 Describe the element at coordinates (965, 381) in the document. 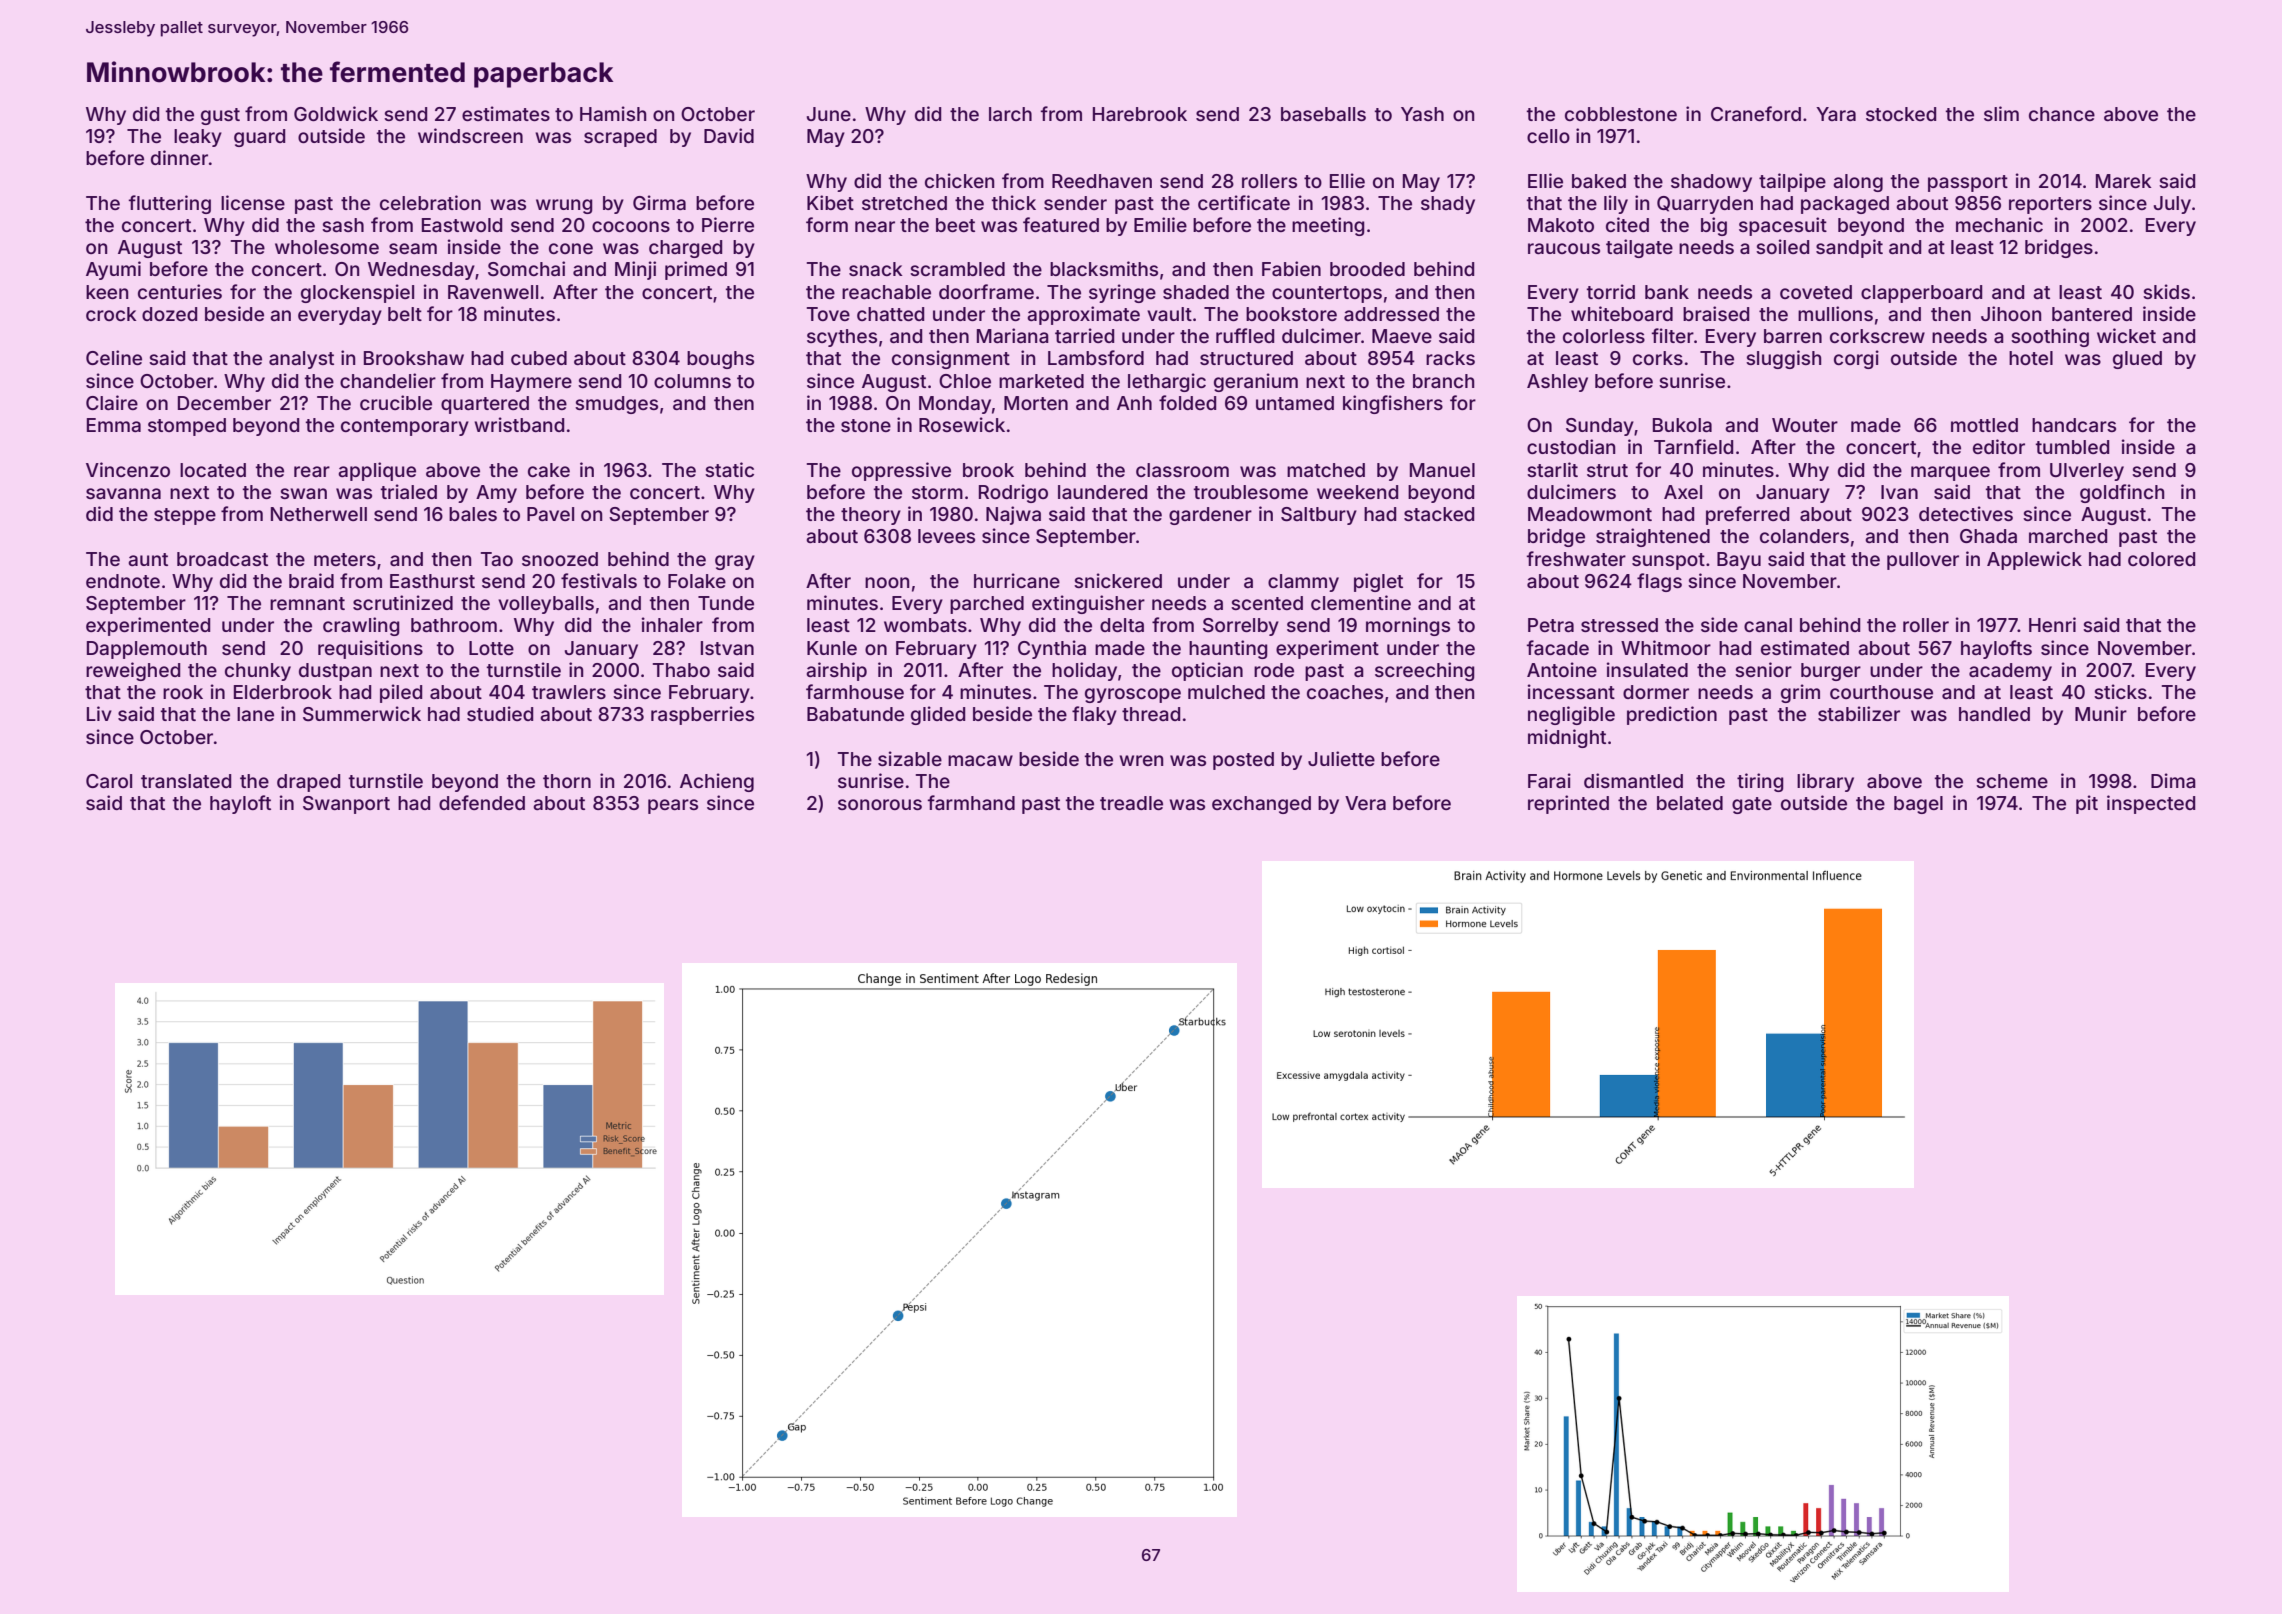

I see `Chloe` at that location.
